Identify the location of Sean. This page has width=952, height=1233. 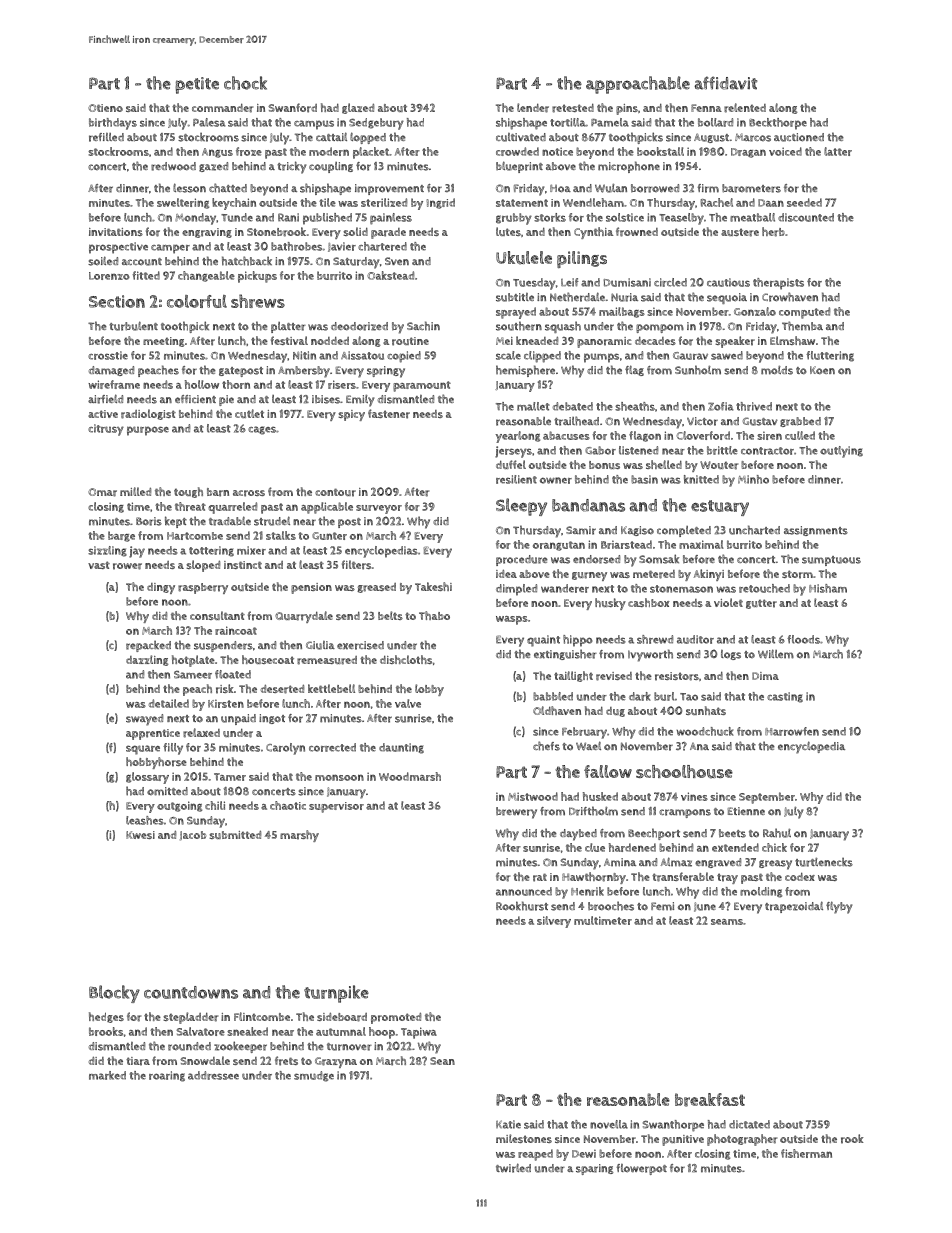
(442, 1061).
